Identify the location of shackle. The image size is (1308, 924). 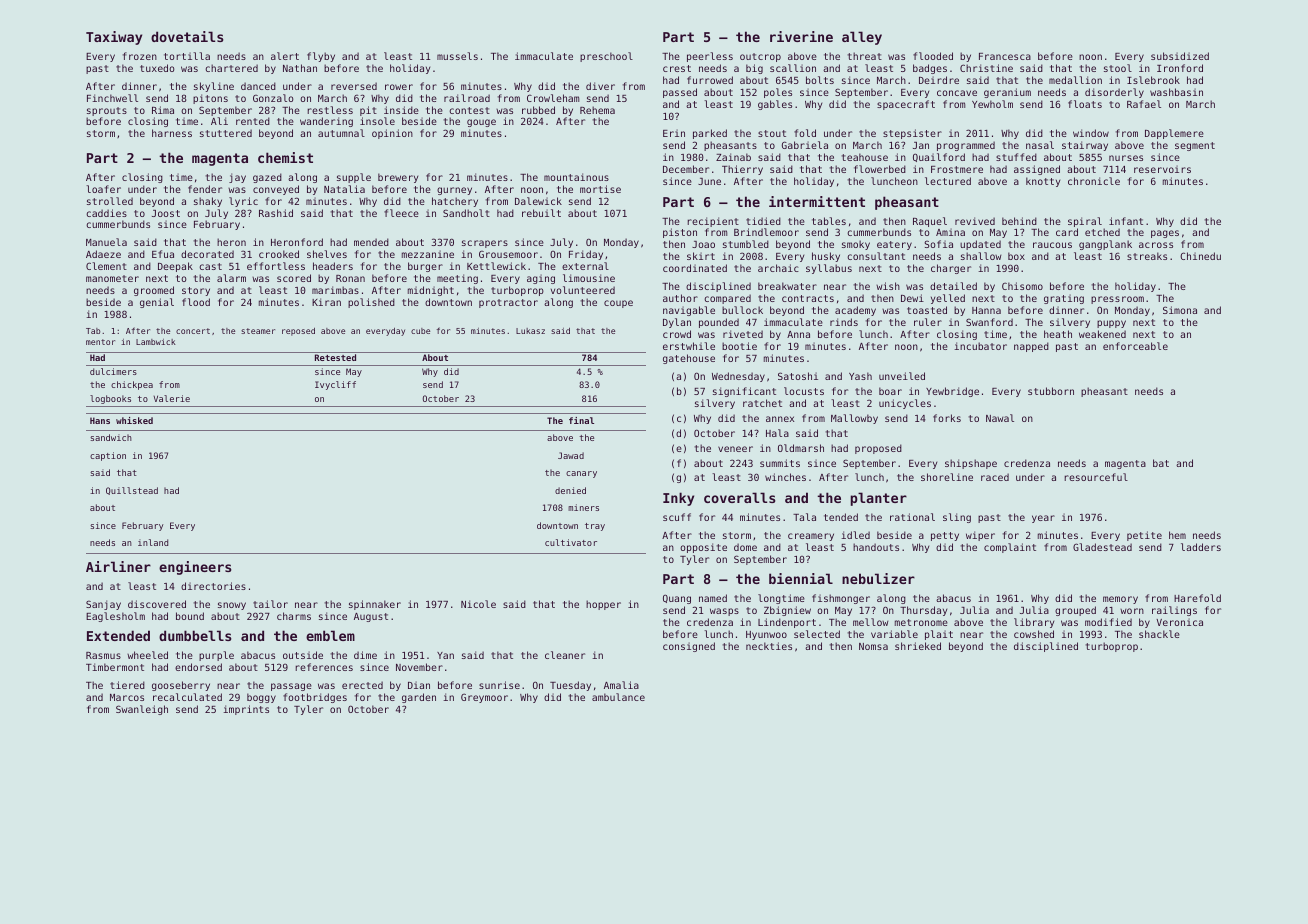
(1159, 634).
